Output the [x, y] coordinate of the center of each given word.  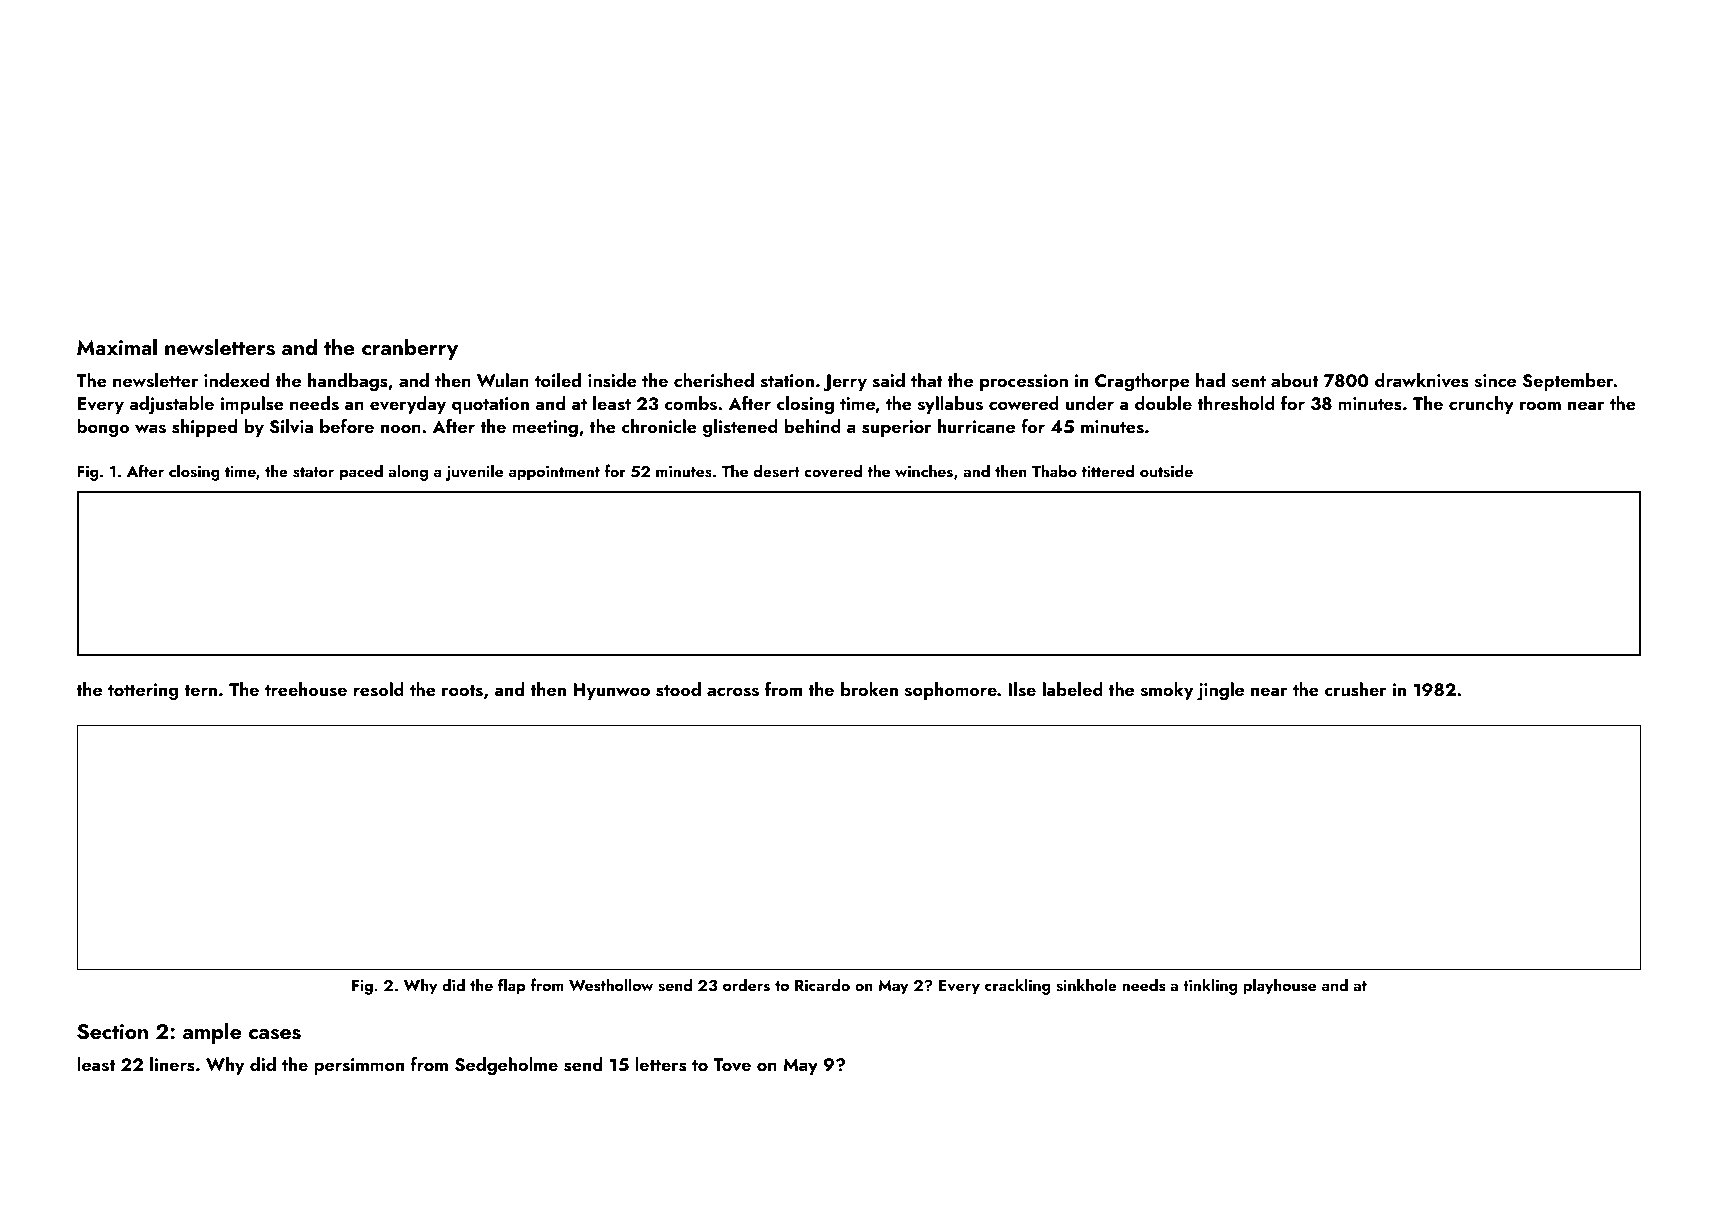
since [1495, 381]
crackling [1017, 986]
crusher [1356, 689]
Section [112, 1032]
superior [897, 428]
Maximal [117, 346]
